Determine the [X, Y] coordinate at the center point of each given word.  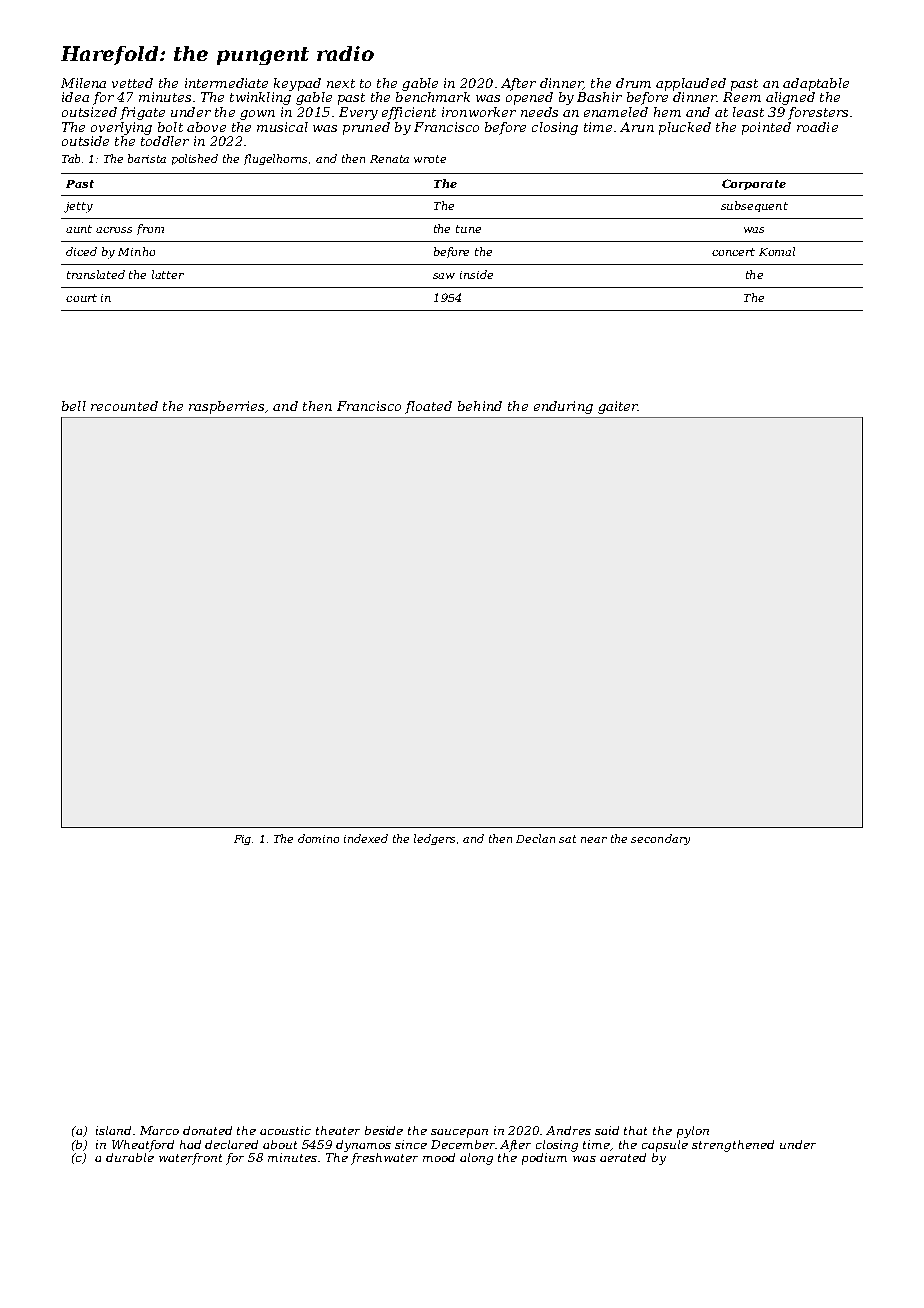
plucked [685, 128]
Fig [243, 840]
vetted [132, 83]
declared [231, 1144]
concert [733, 252]
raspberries [226, 407]
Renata [389, 159]
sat [567, 839]
